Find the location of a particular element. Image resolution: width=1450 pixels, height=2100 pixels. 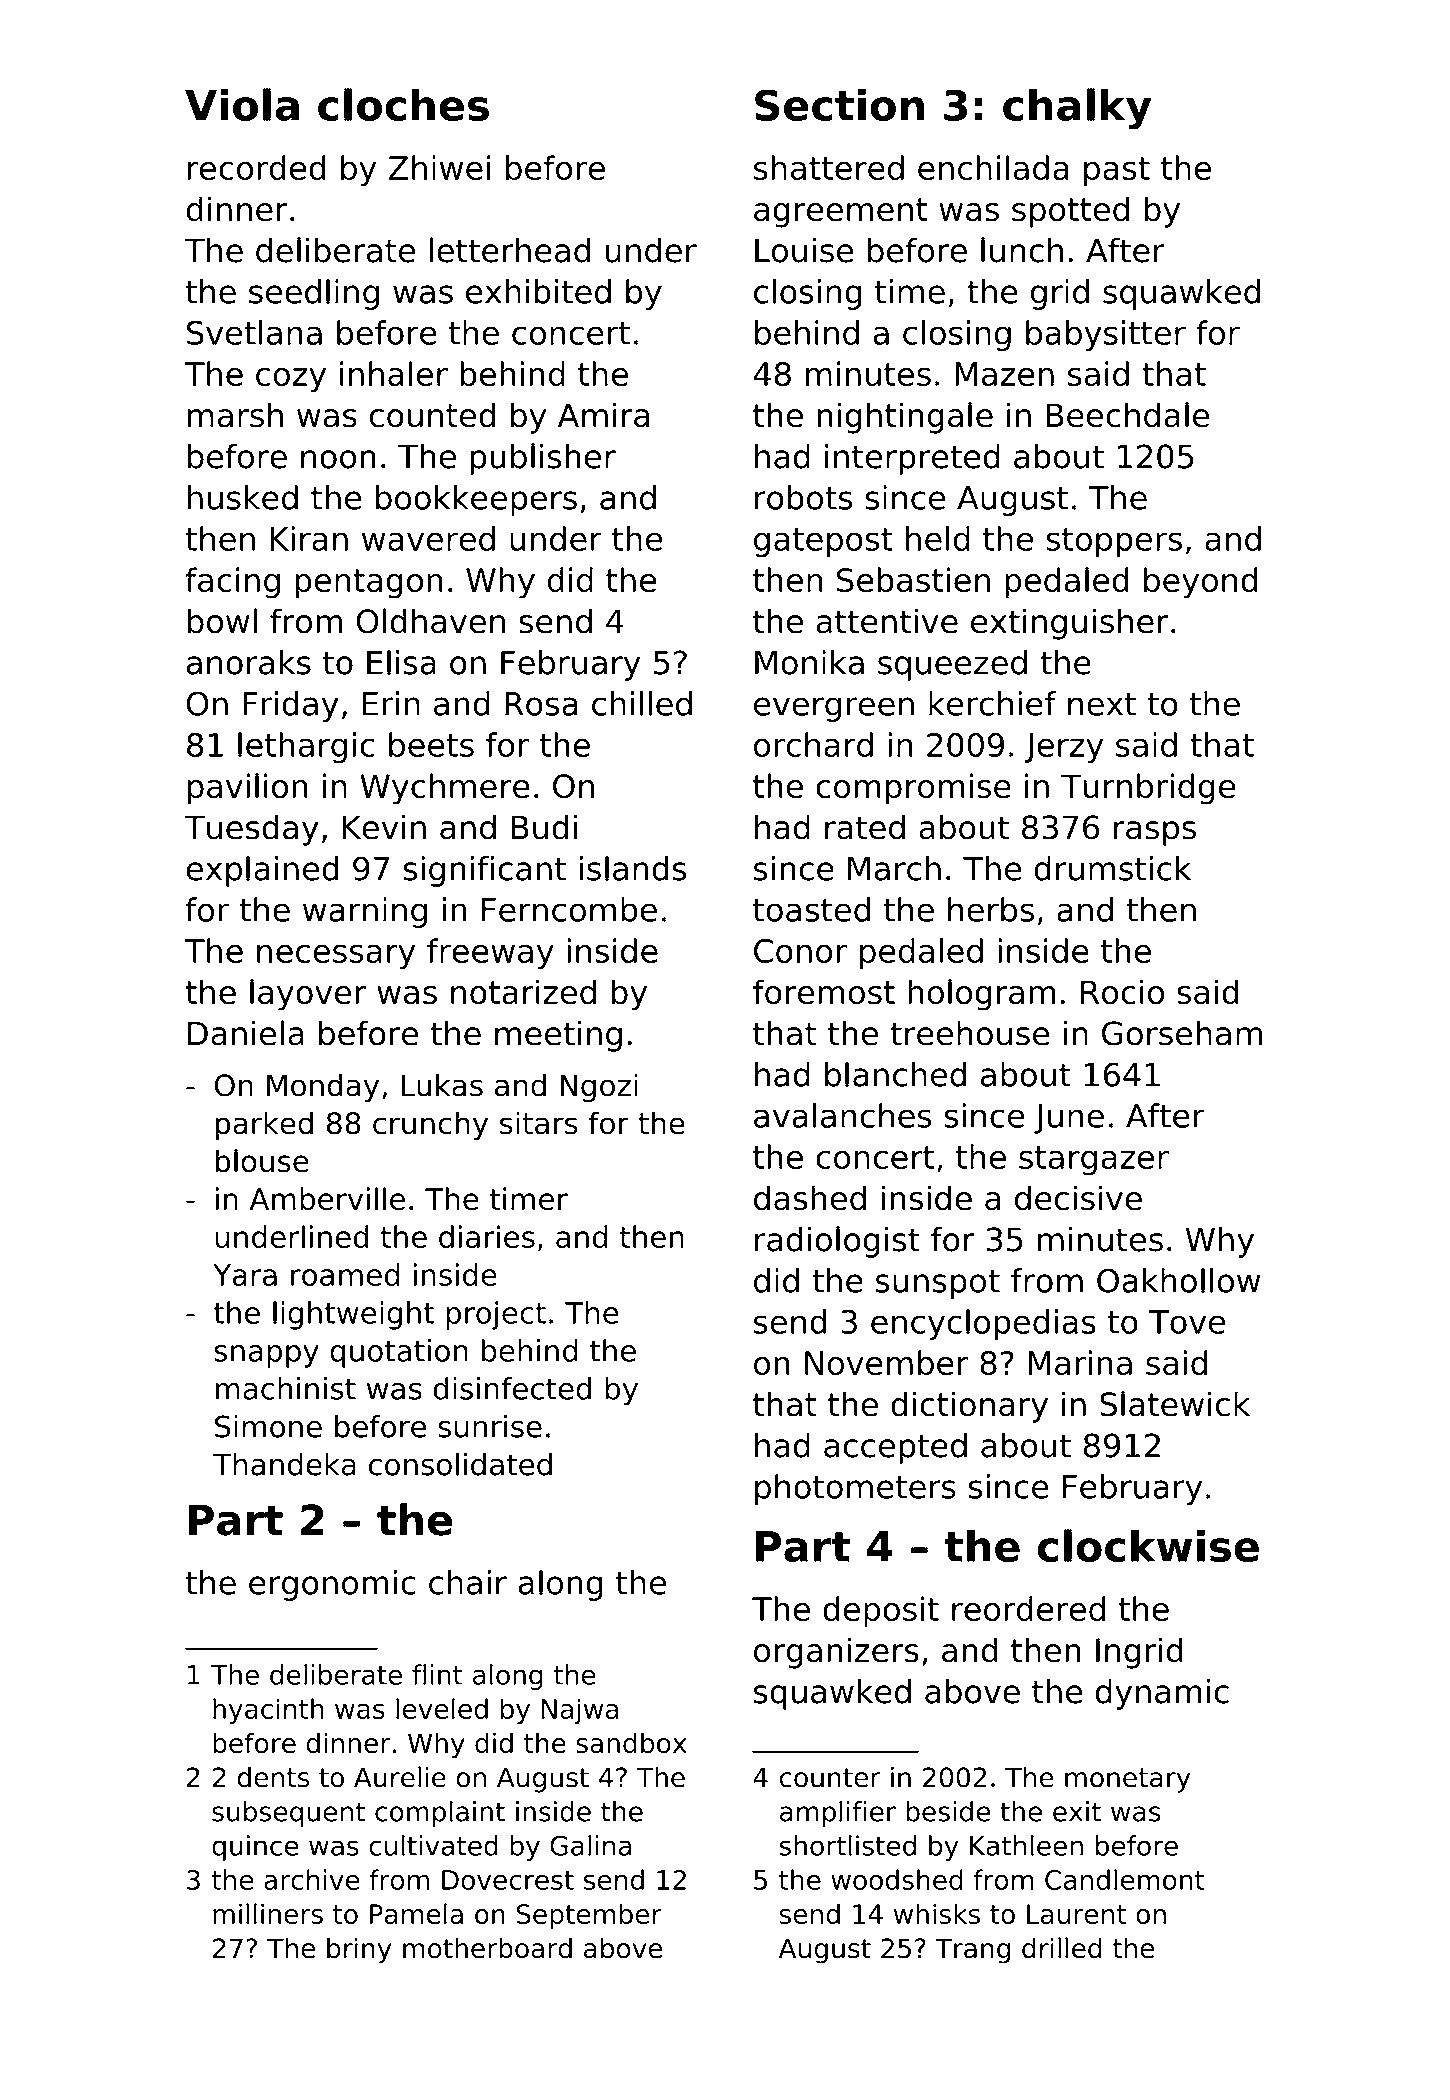

recorded is located at coordinates (257, 167).
